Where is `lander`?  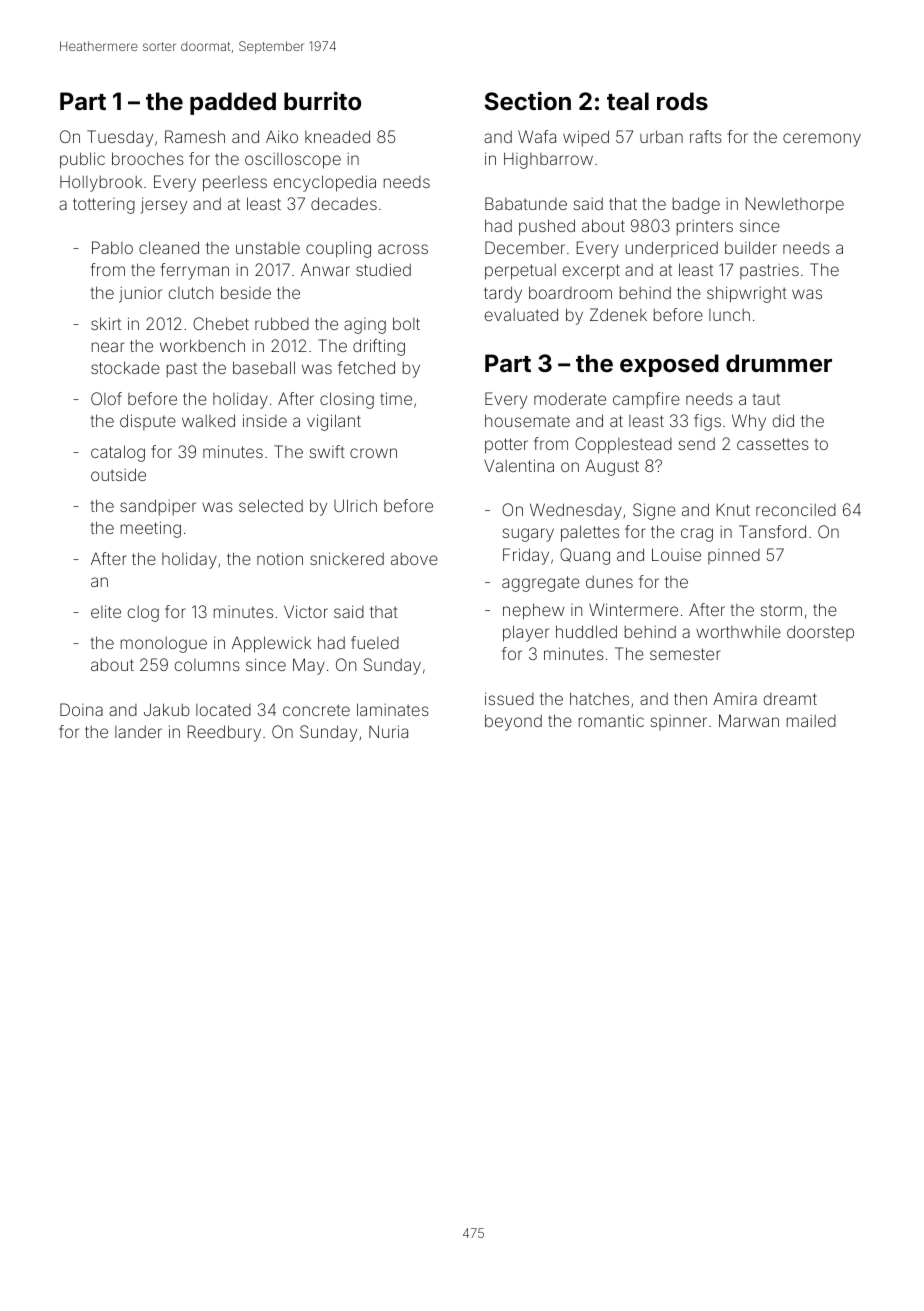 lander is located at coordinates (138, 732).
